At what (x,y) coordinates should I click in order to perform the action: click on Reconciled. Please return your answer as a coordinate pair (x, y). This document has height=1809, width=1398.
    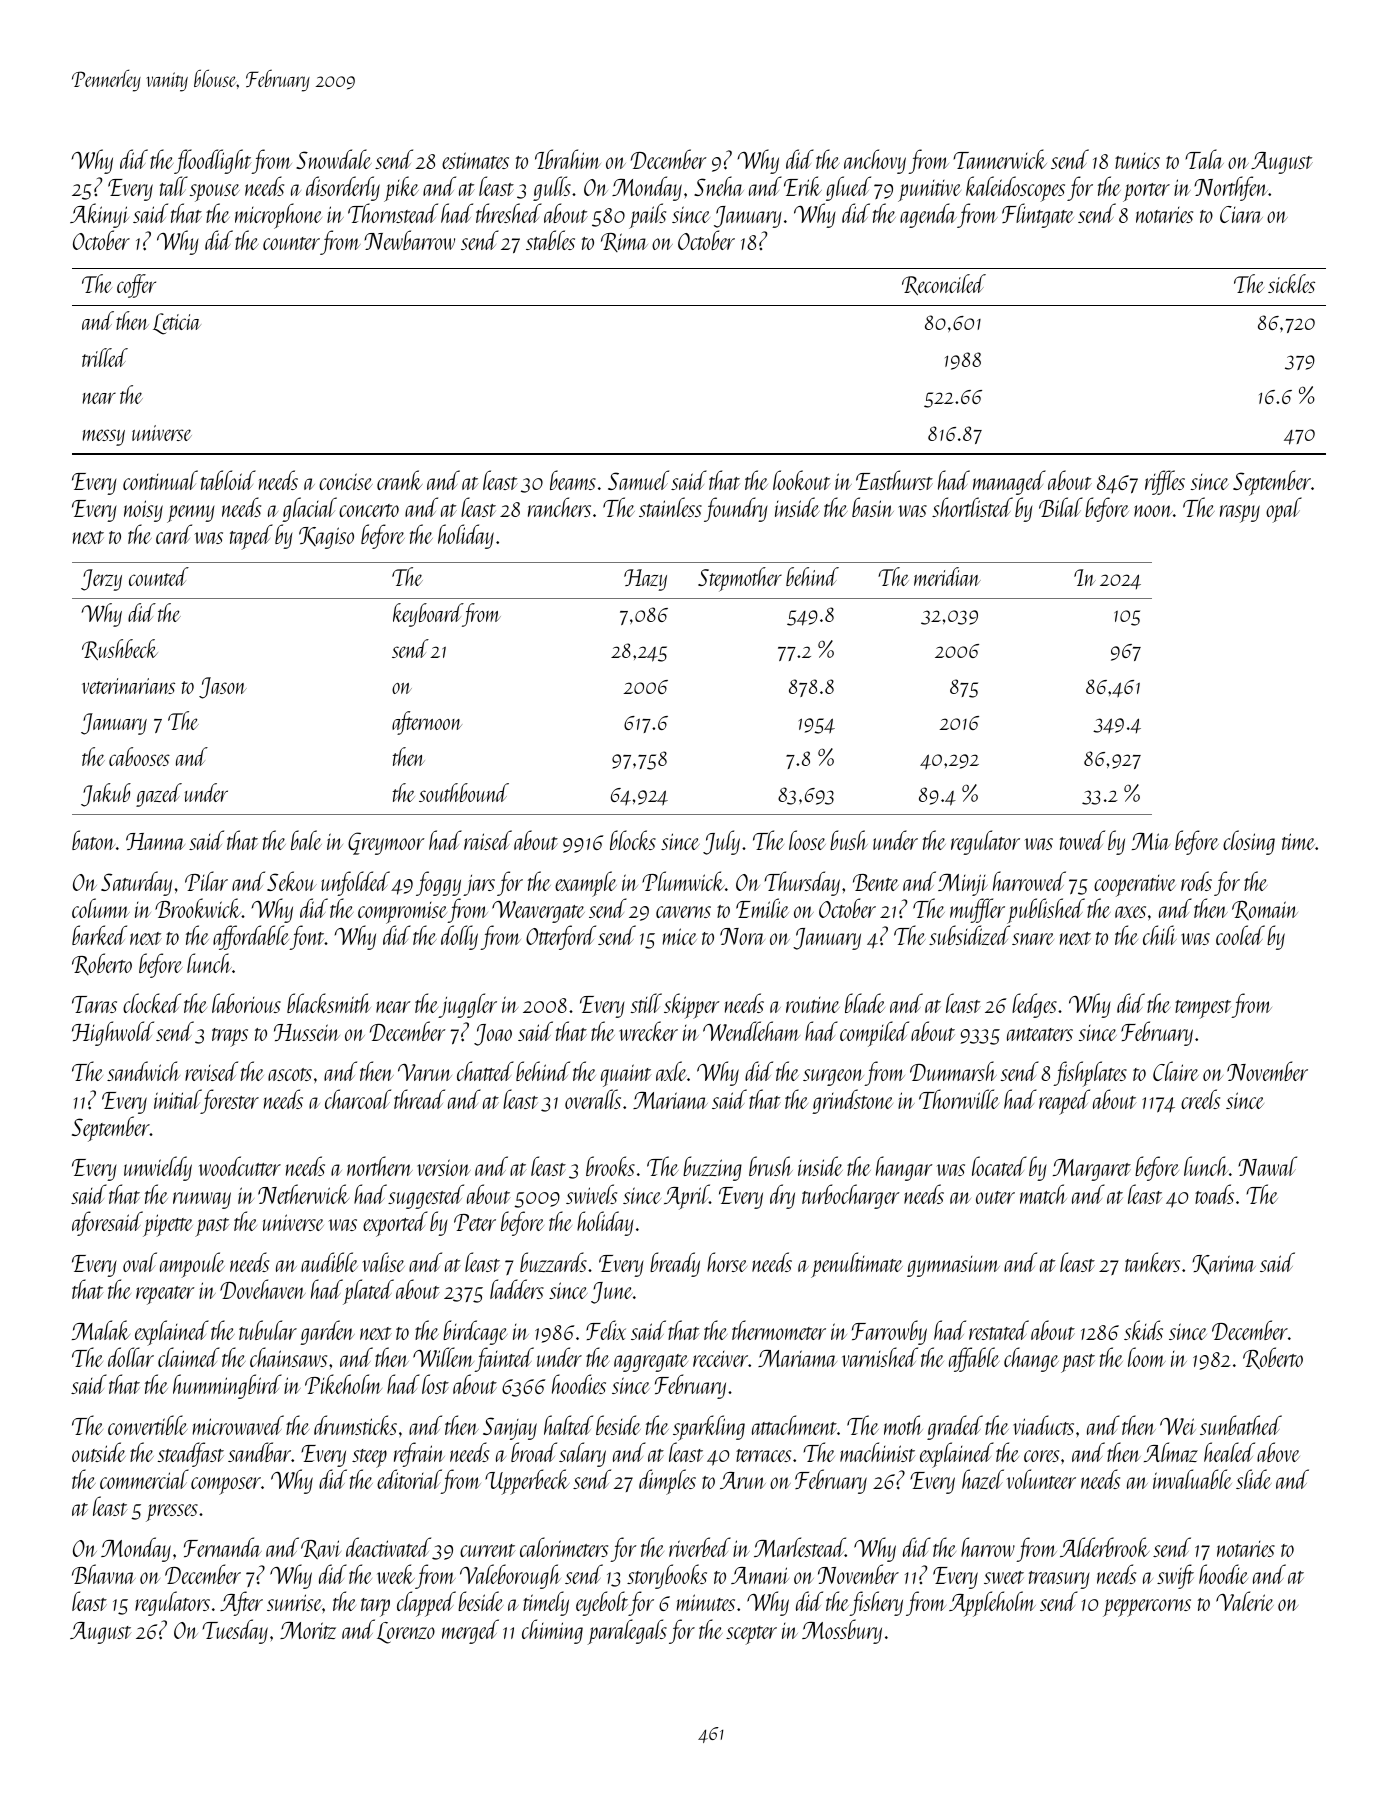
    Looking at the image, I should click on (944, 284).
